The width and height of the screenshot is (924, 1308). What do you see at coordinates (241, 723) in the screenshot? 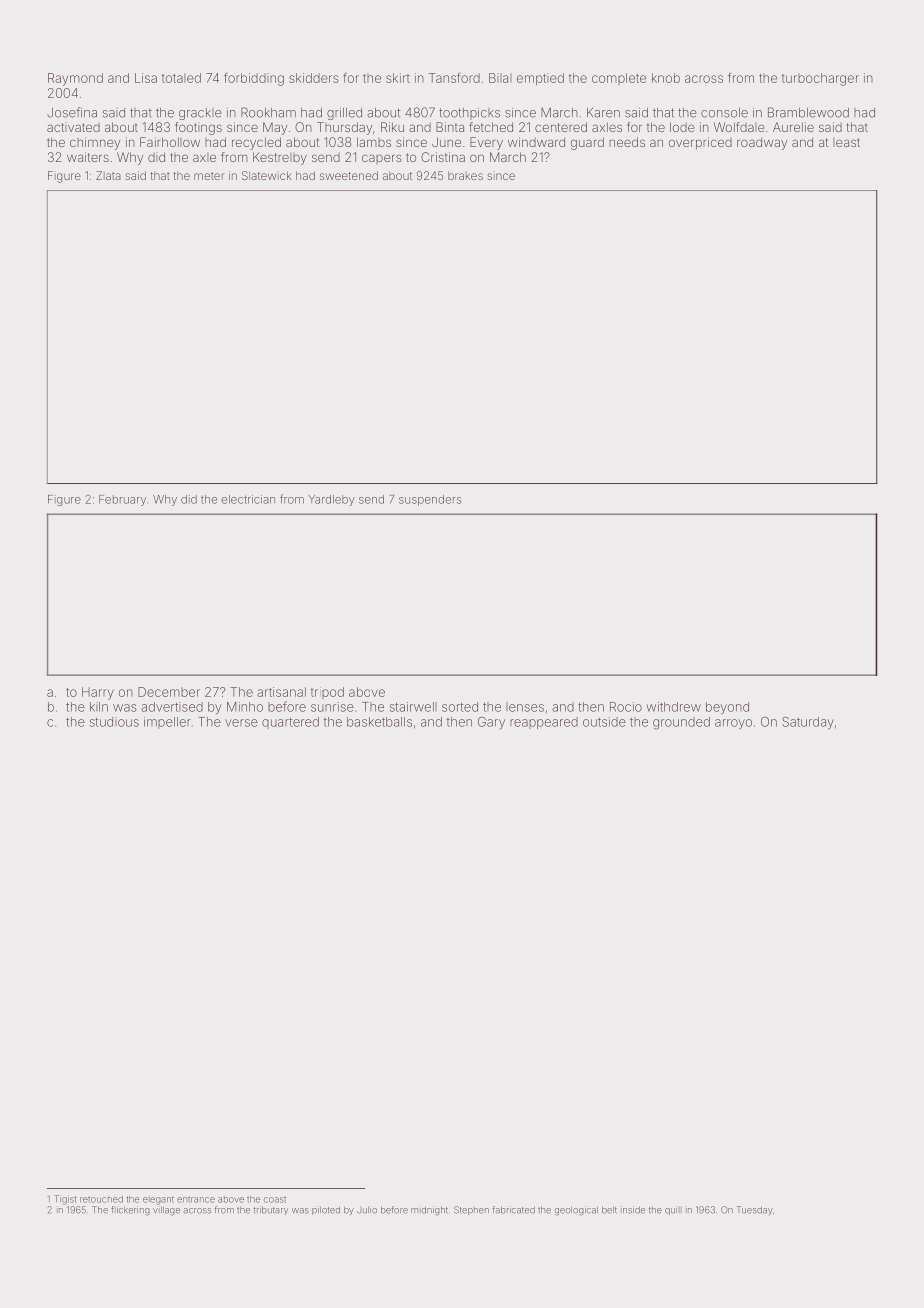
I see `verse` at bounding box center [241, 723].
